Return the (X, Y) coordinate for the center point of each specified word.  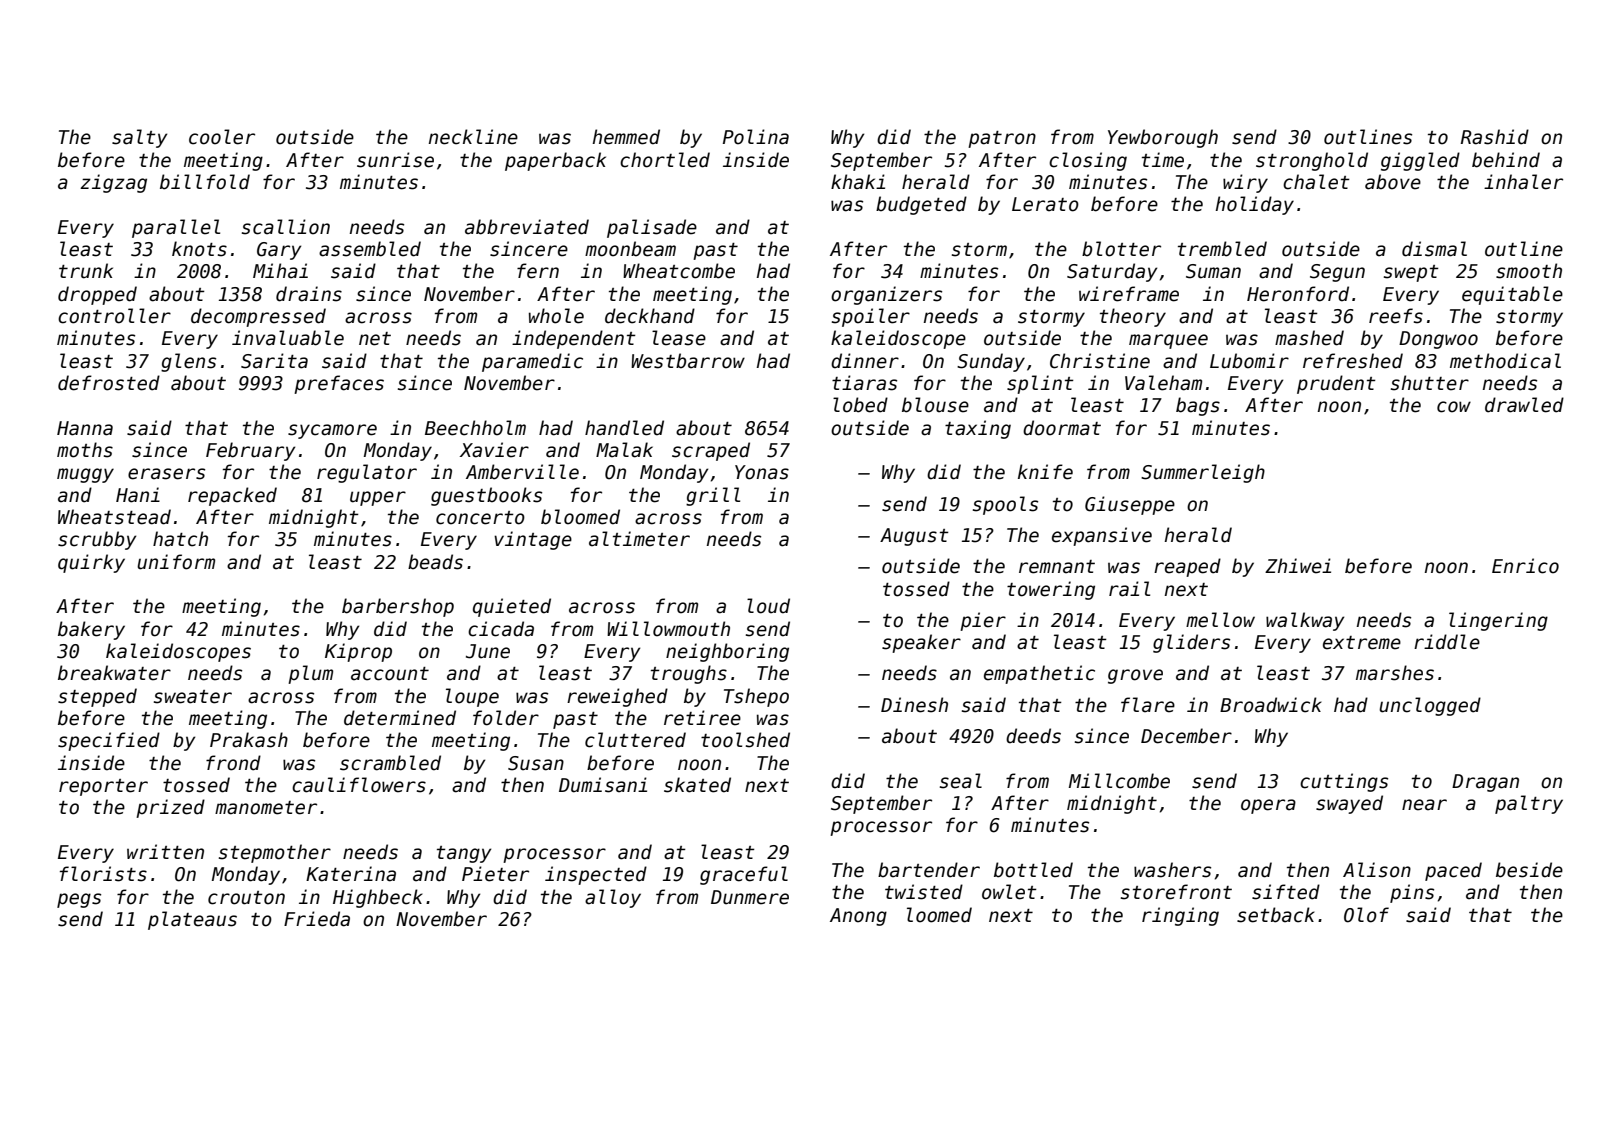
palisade (652, 228)
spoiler (871, 317)
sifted (1286, 892)
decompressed (258, 317)
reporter (103, 787)
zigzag (113, 183)
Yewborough (1163, 138)
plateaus (192, 920)
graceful (744, 875)
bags (1198, 406)
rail (1129, 589)
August (914, 537)
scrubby (97, 540)
